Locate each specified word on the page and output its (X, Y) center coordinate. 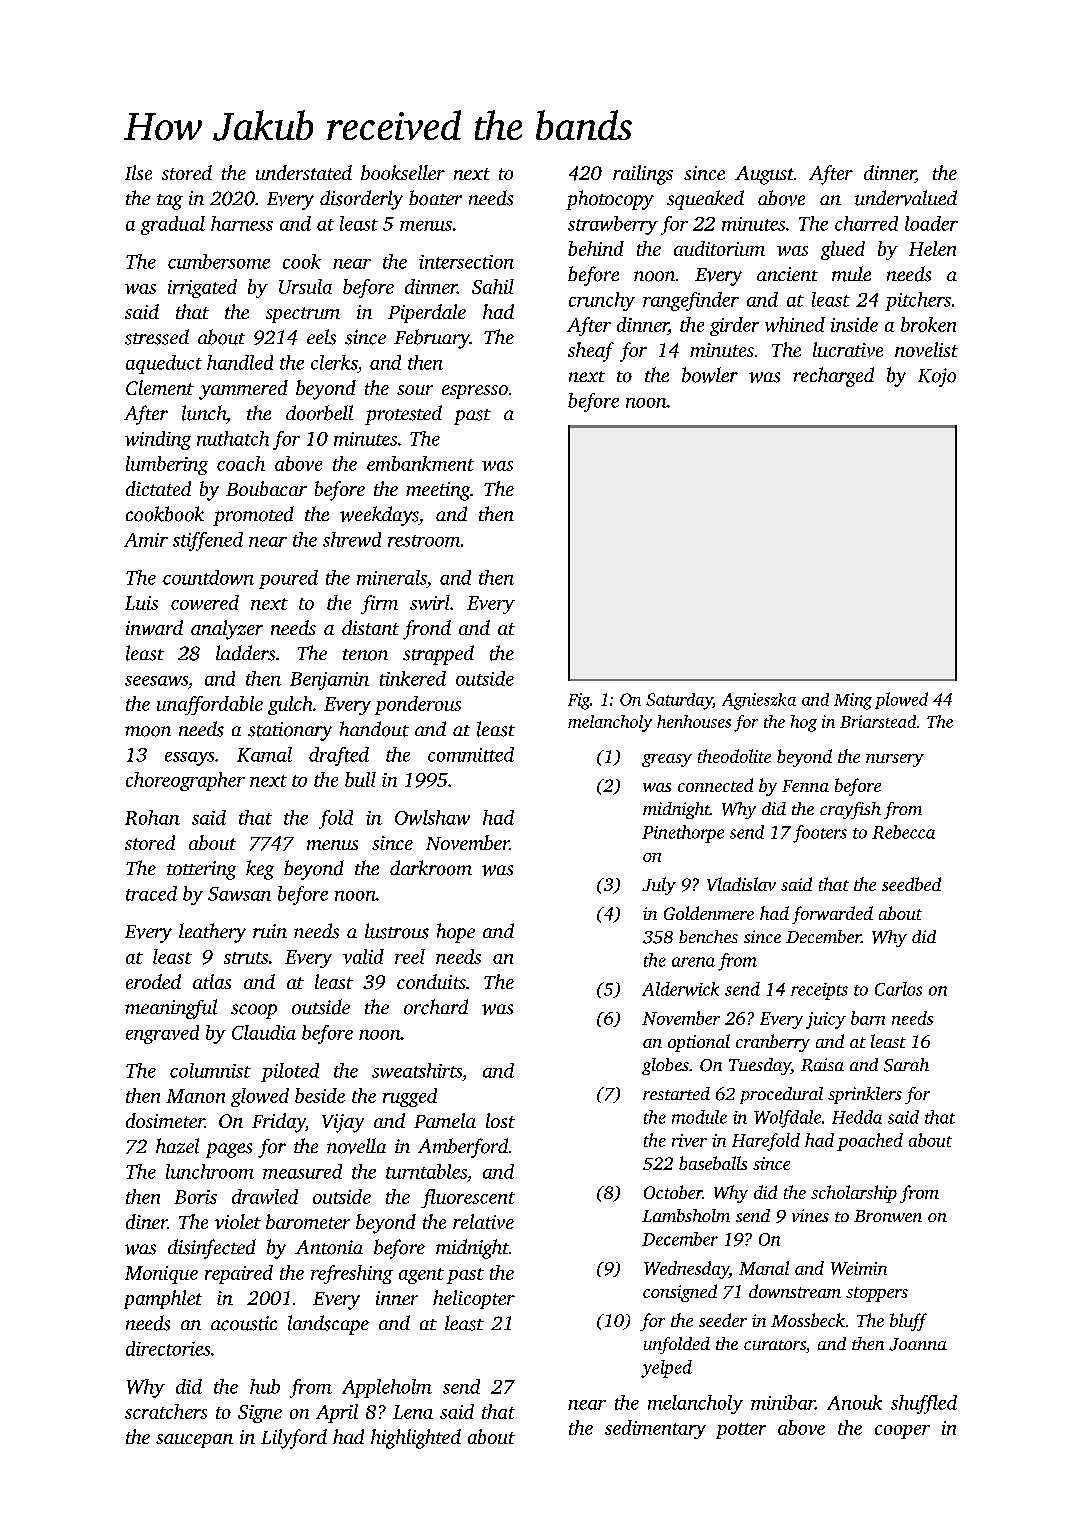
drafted (339, 756)
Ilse (138, 172)
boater (435, 198)
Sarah (906, 1065)
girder (734, 326)
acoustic (244, 1323)
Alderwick (680, 989)
